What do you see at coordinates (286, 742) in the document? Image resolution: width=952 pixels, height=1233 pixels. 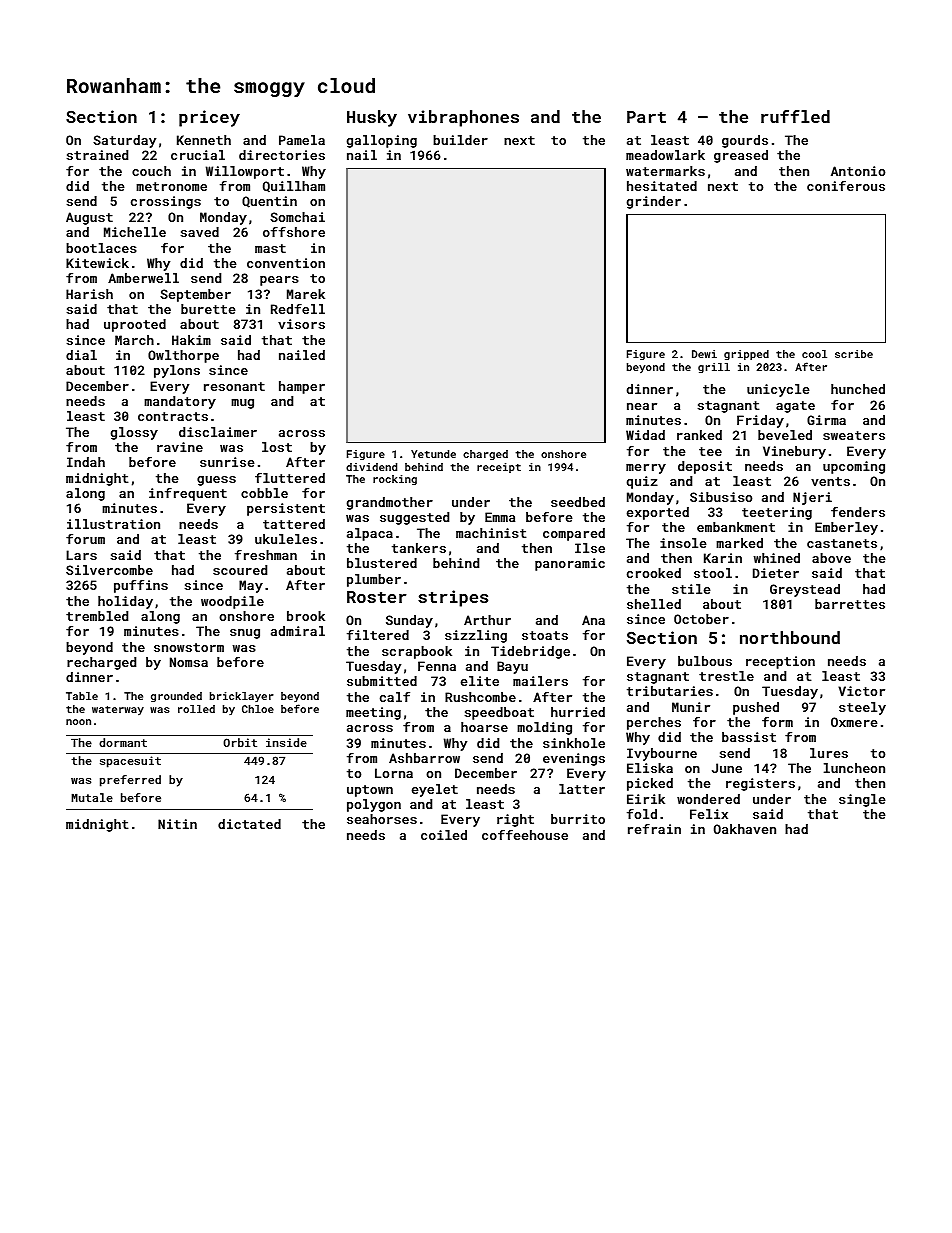 I see `inside` at bounding box center [286, 742].
